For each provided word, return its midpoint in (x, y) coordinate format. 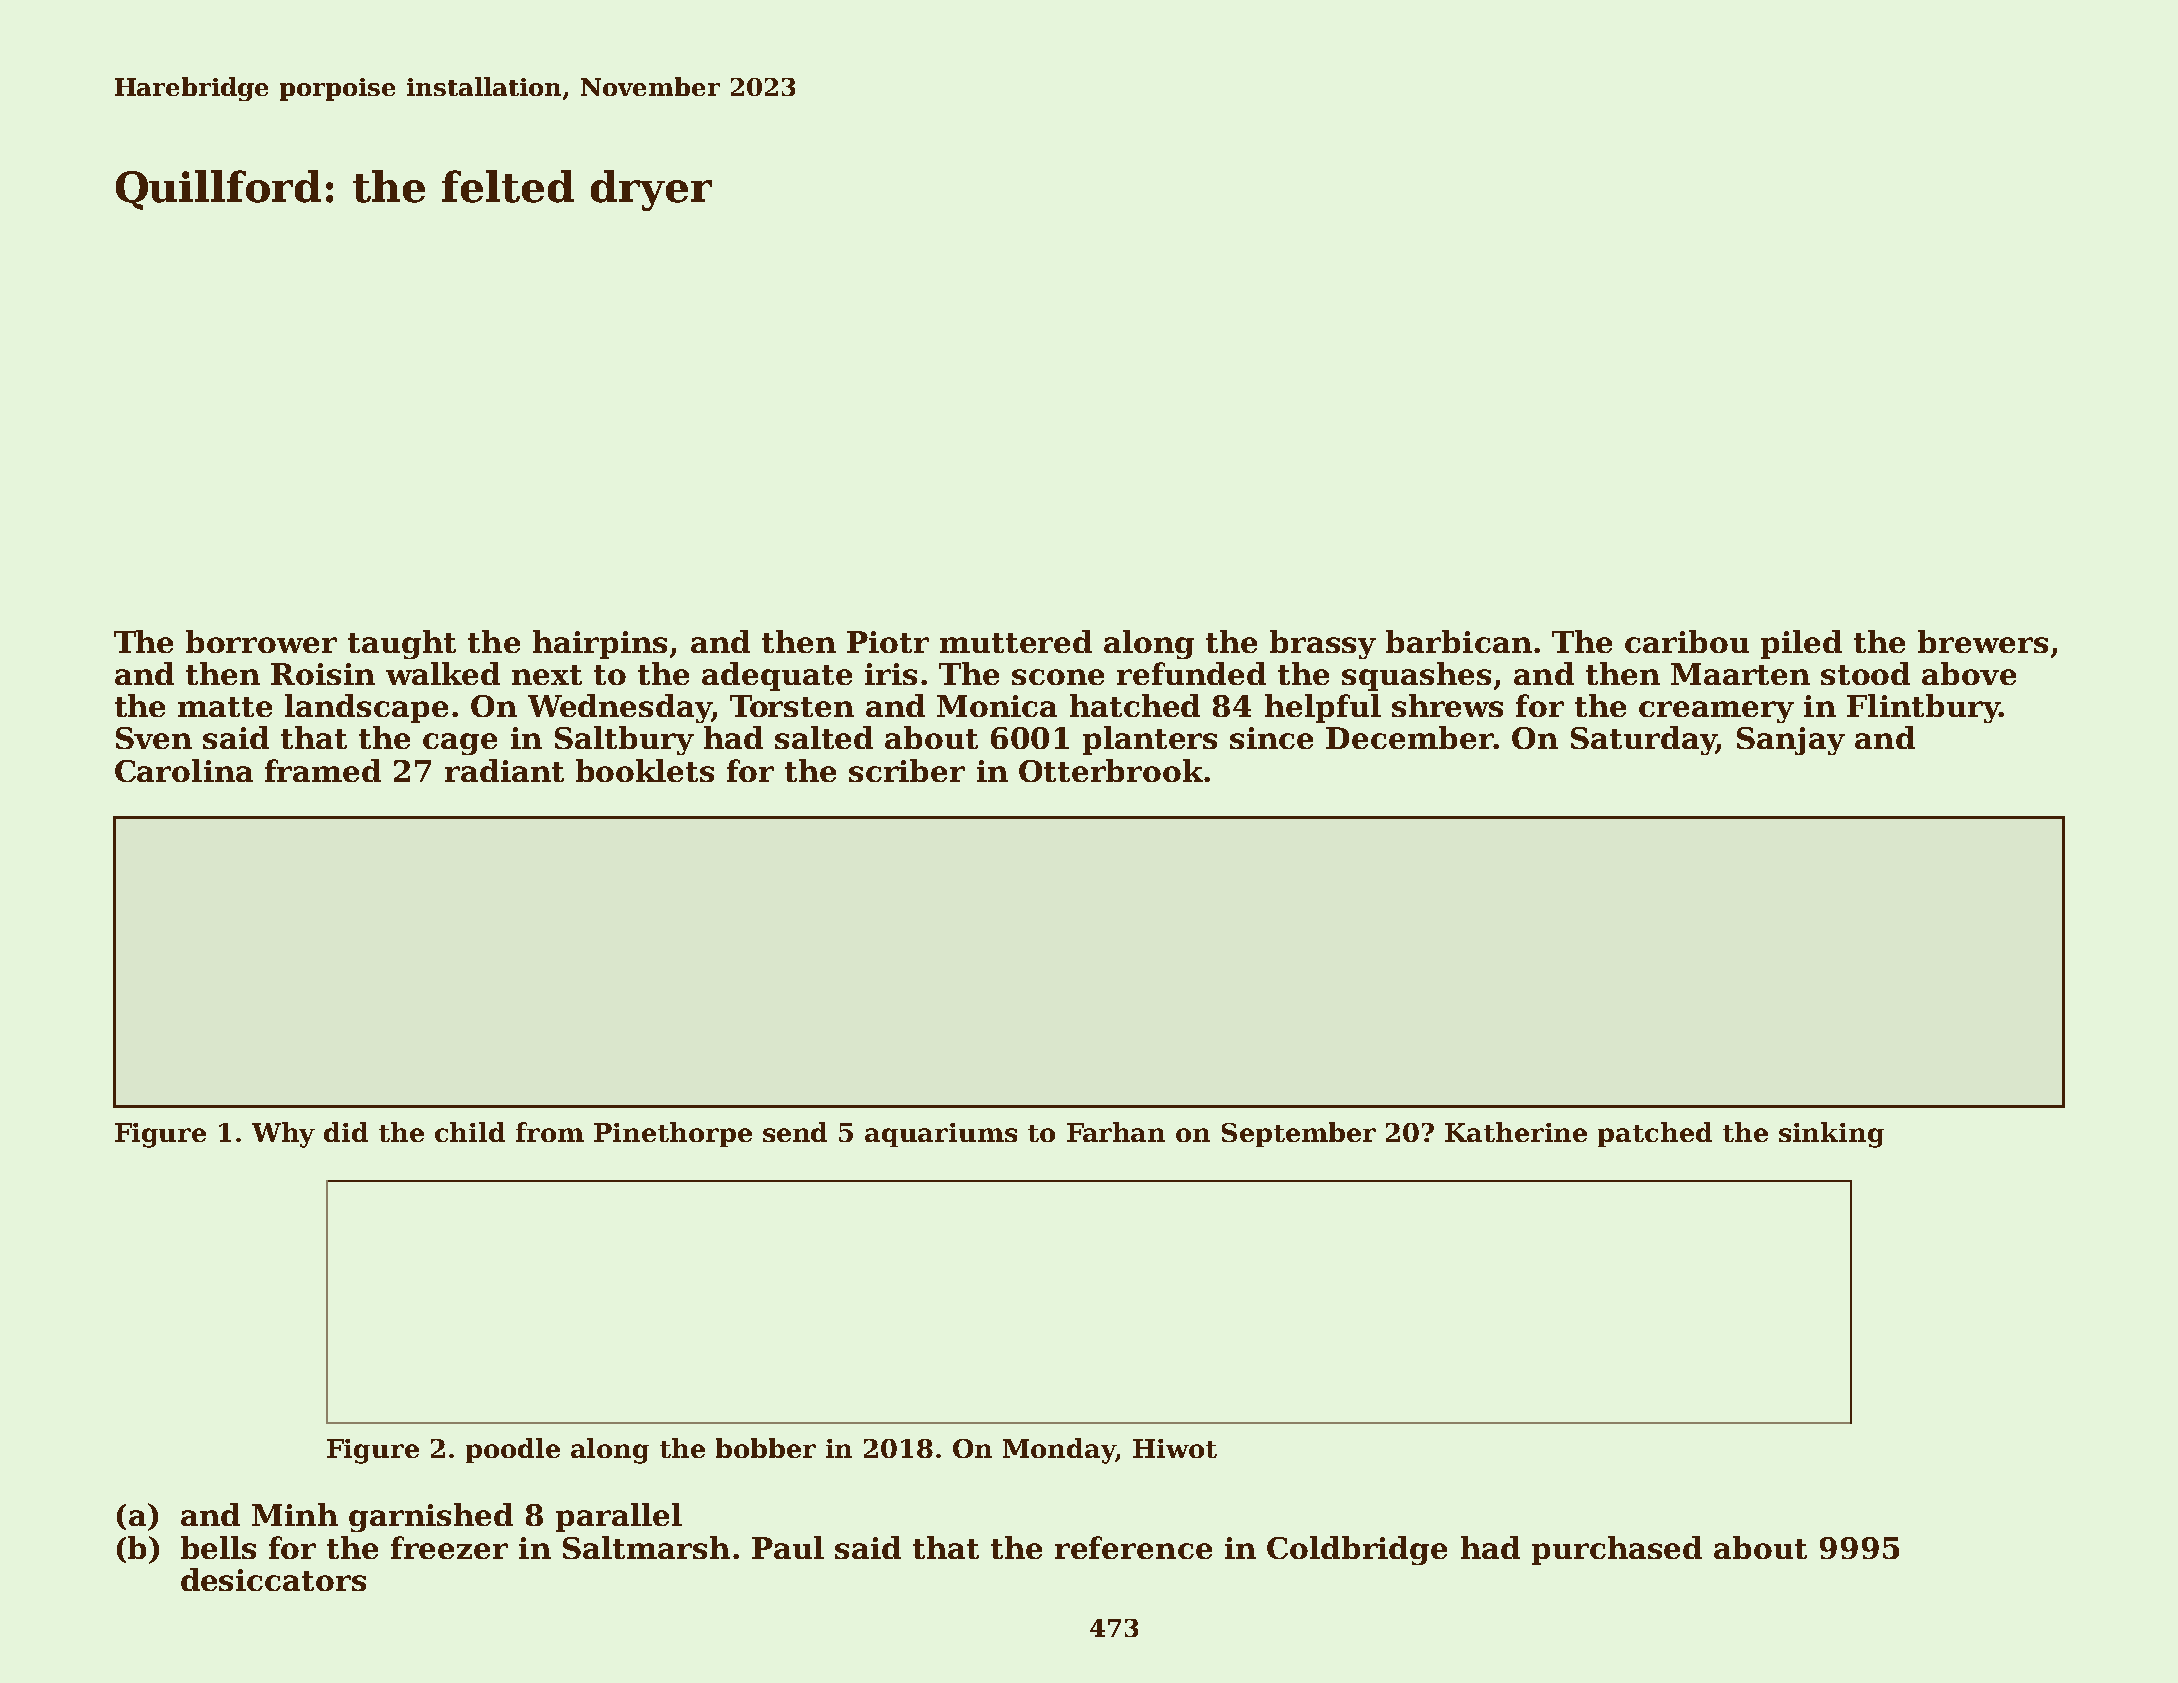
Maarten (1740, 674)
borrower (261, 641)
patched (1655, 1134)
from (550, 1132)
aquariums (941, 1135)
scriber (907, 770)
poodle (513, 1450)
